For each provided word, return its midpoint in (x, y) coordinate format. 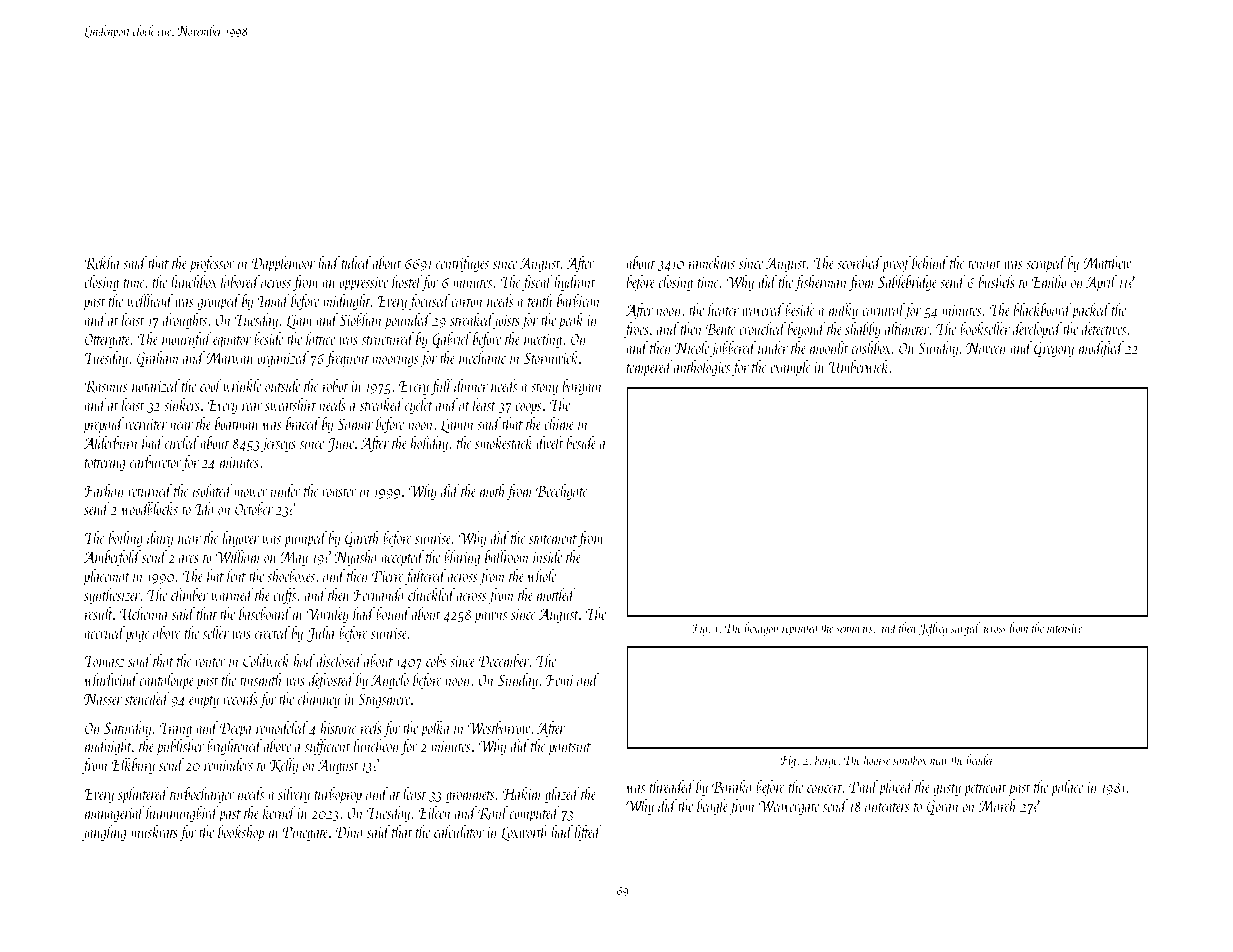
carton (467, 302)
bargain (582, 387)
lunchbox (194, 281)
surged (965, 629)
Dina (349, 832)
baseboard (265, 613)
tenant (984, 264)
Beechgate (561, 492)
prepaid (103, 425)
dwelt (549, 442)
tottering (105, 464)
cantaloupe (167, 681)
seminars (854, 628)
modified (1101, 349)
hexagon (761, 629)
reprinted (801, 629)
